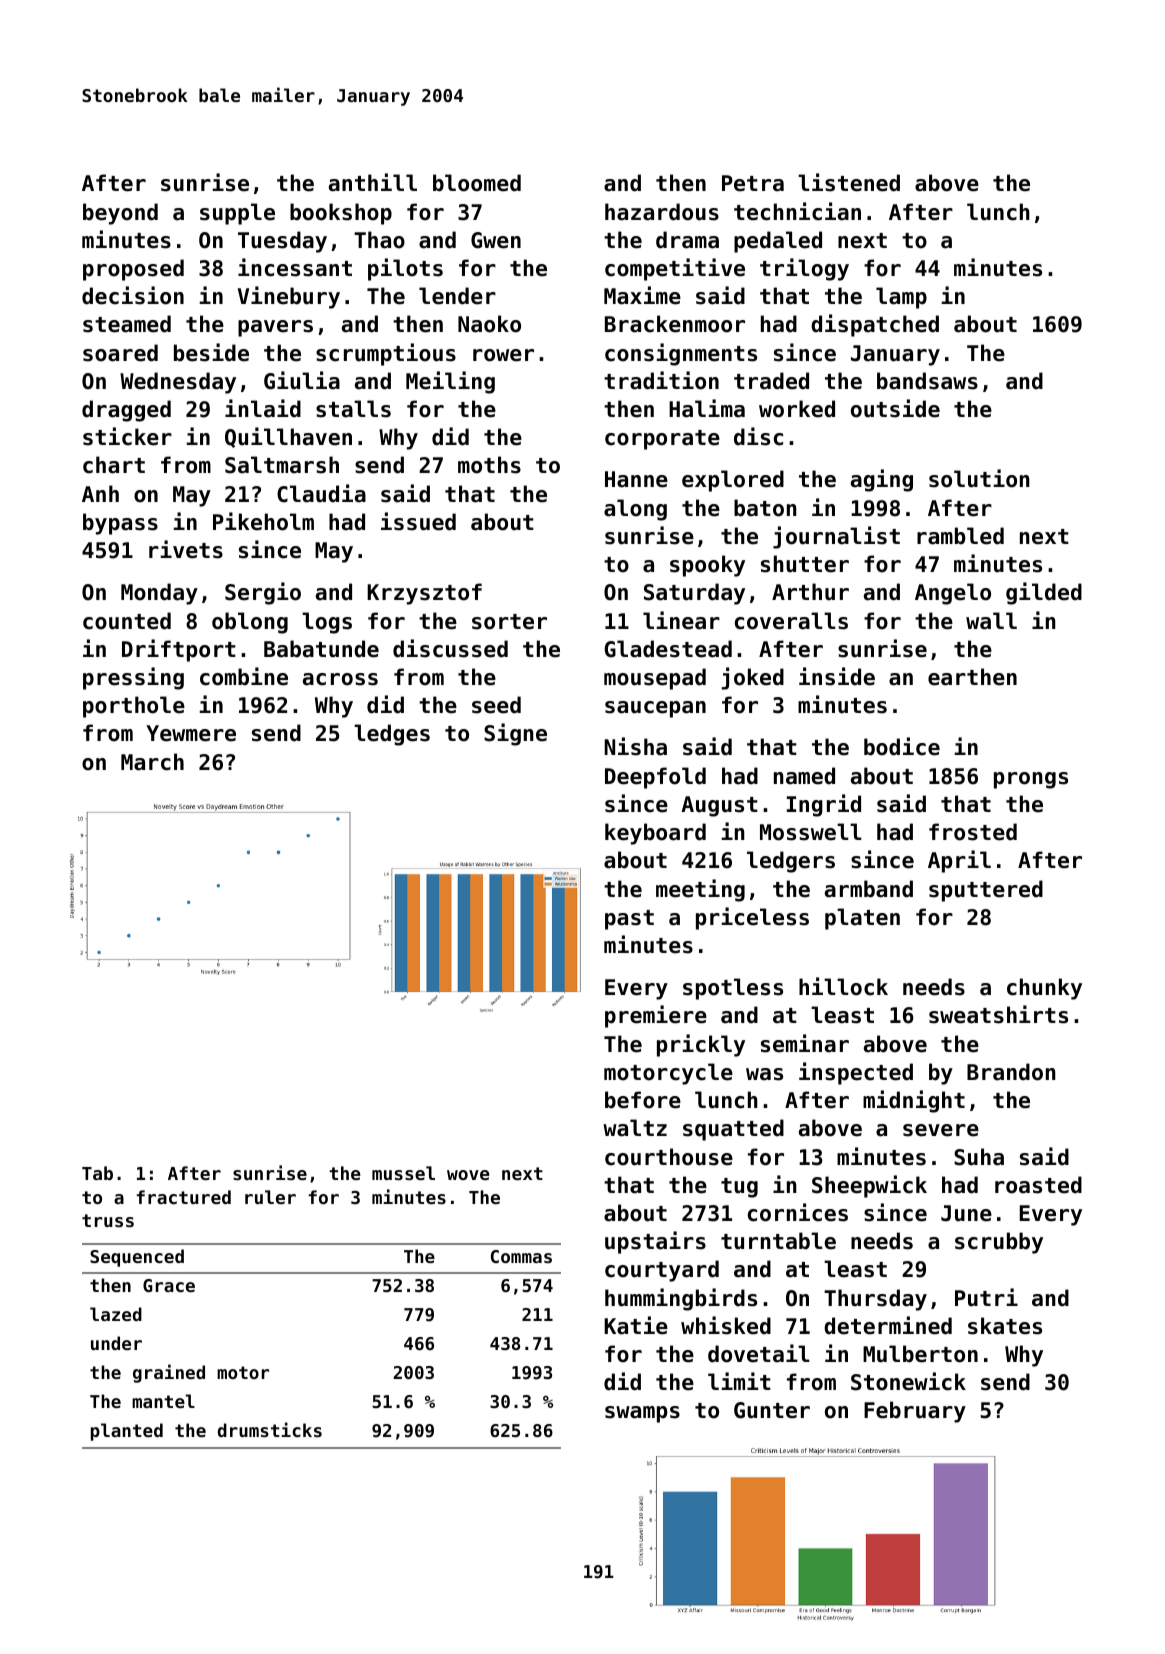  Describe the element at coordinates (477, 183) in the document. I see `bloomed` at that location.
